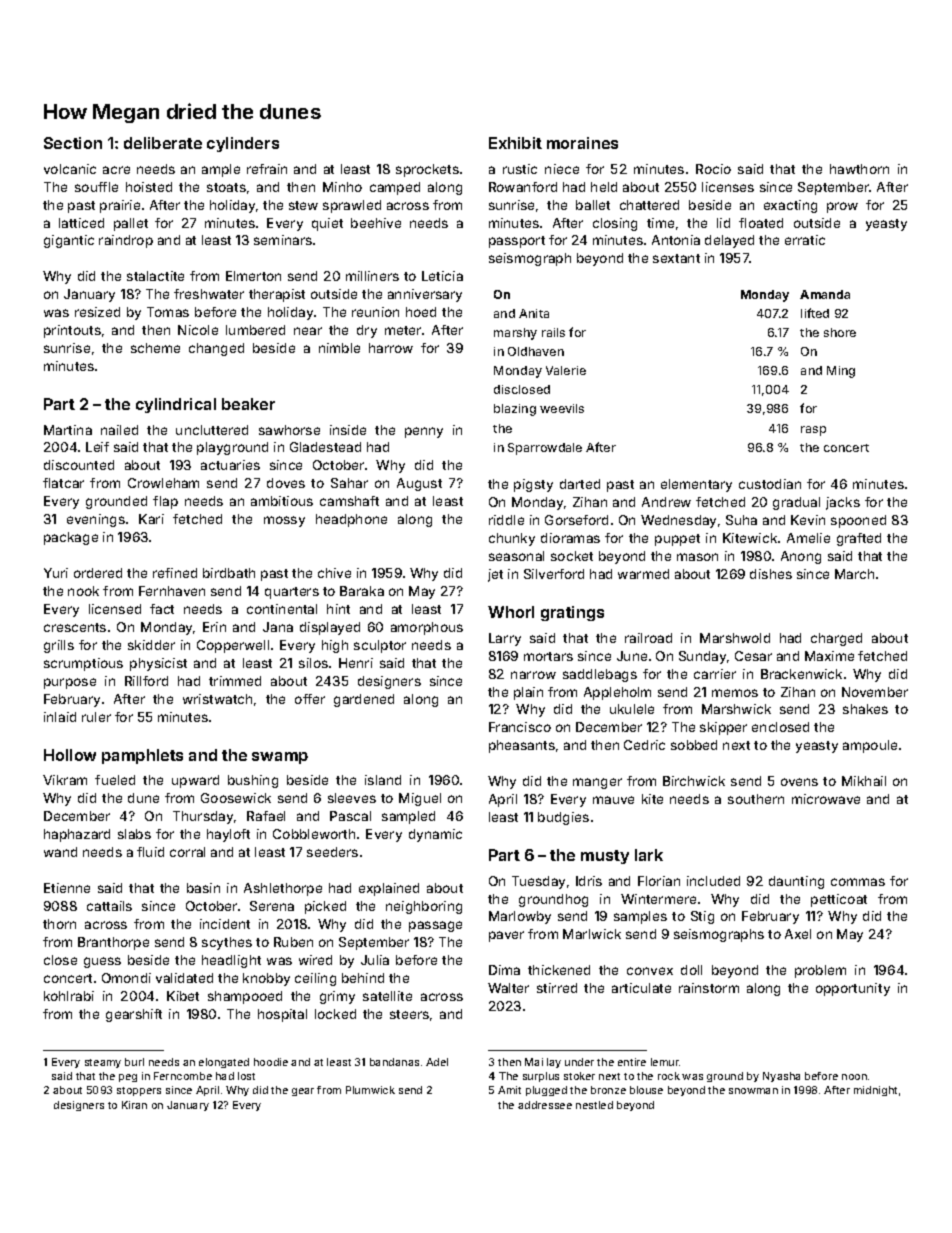 The image size is (952, 1233). I want to click on Rillford, so click(146, 681).
